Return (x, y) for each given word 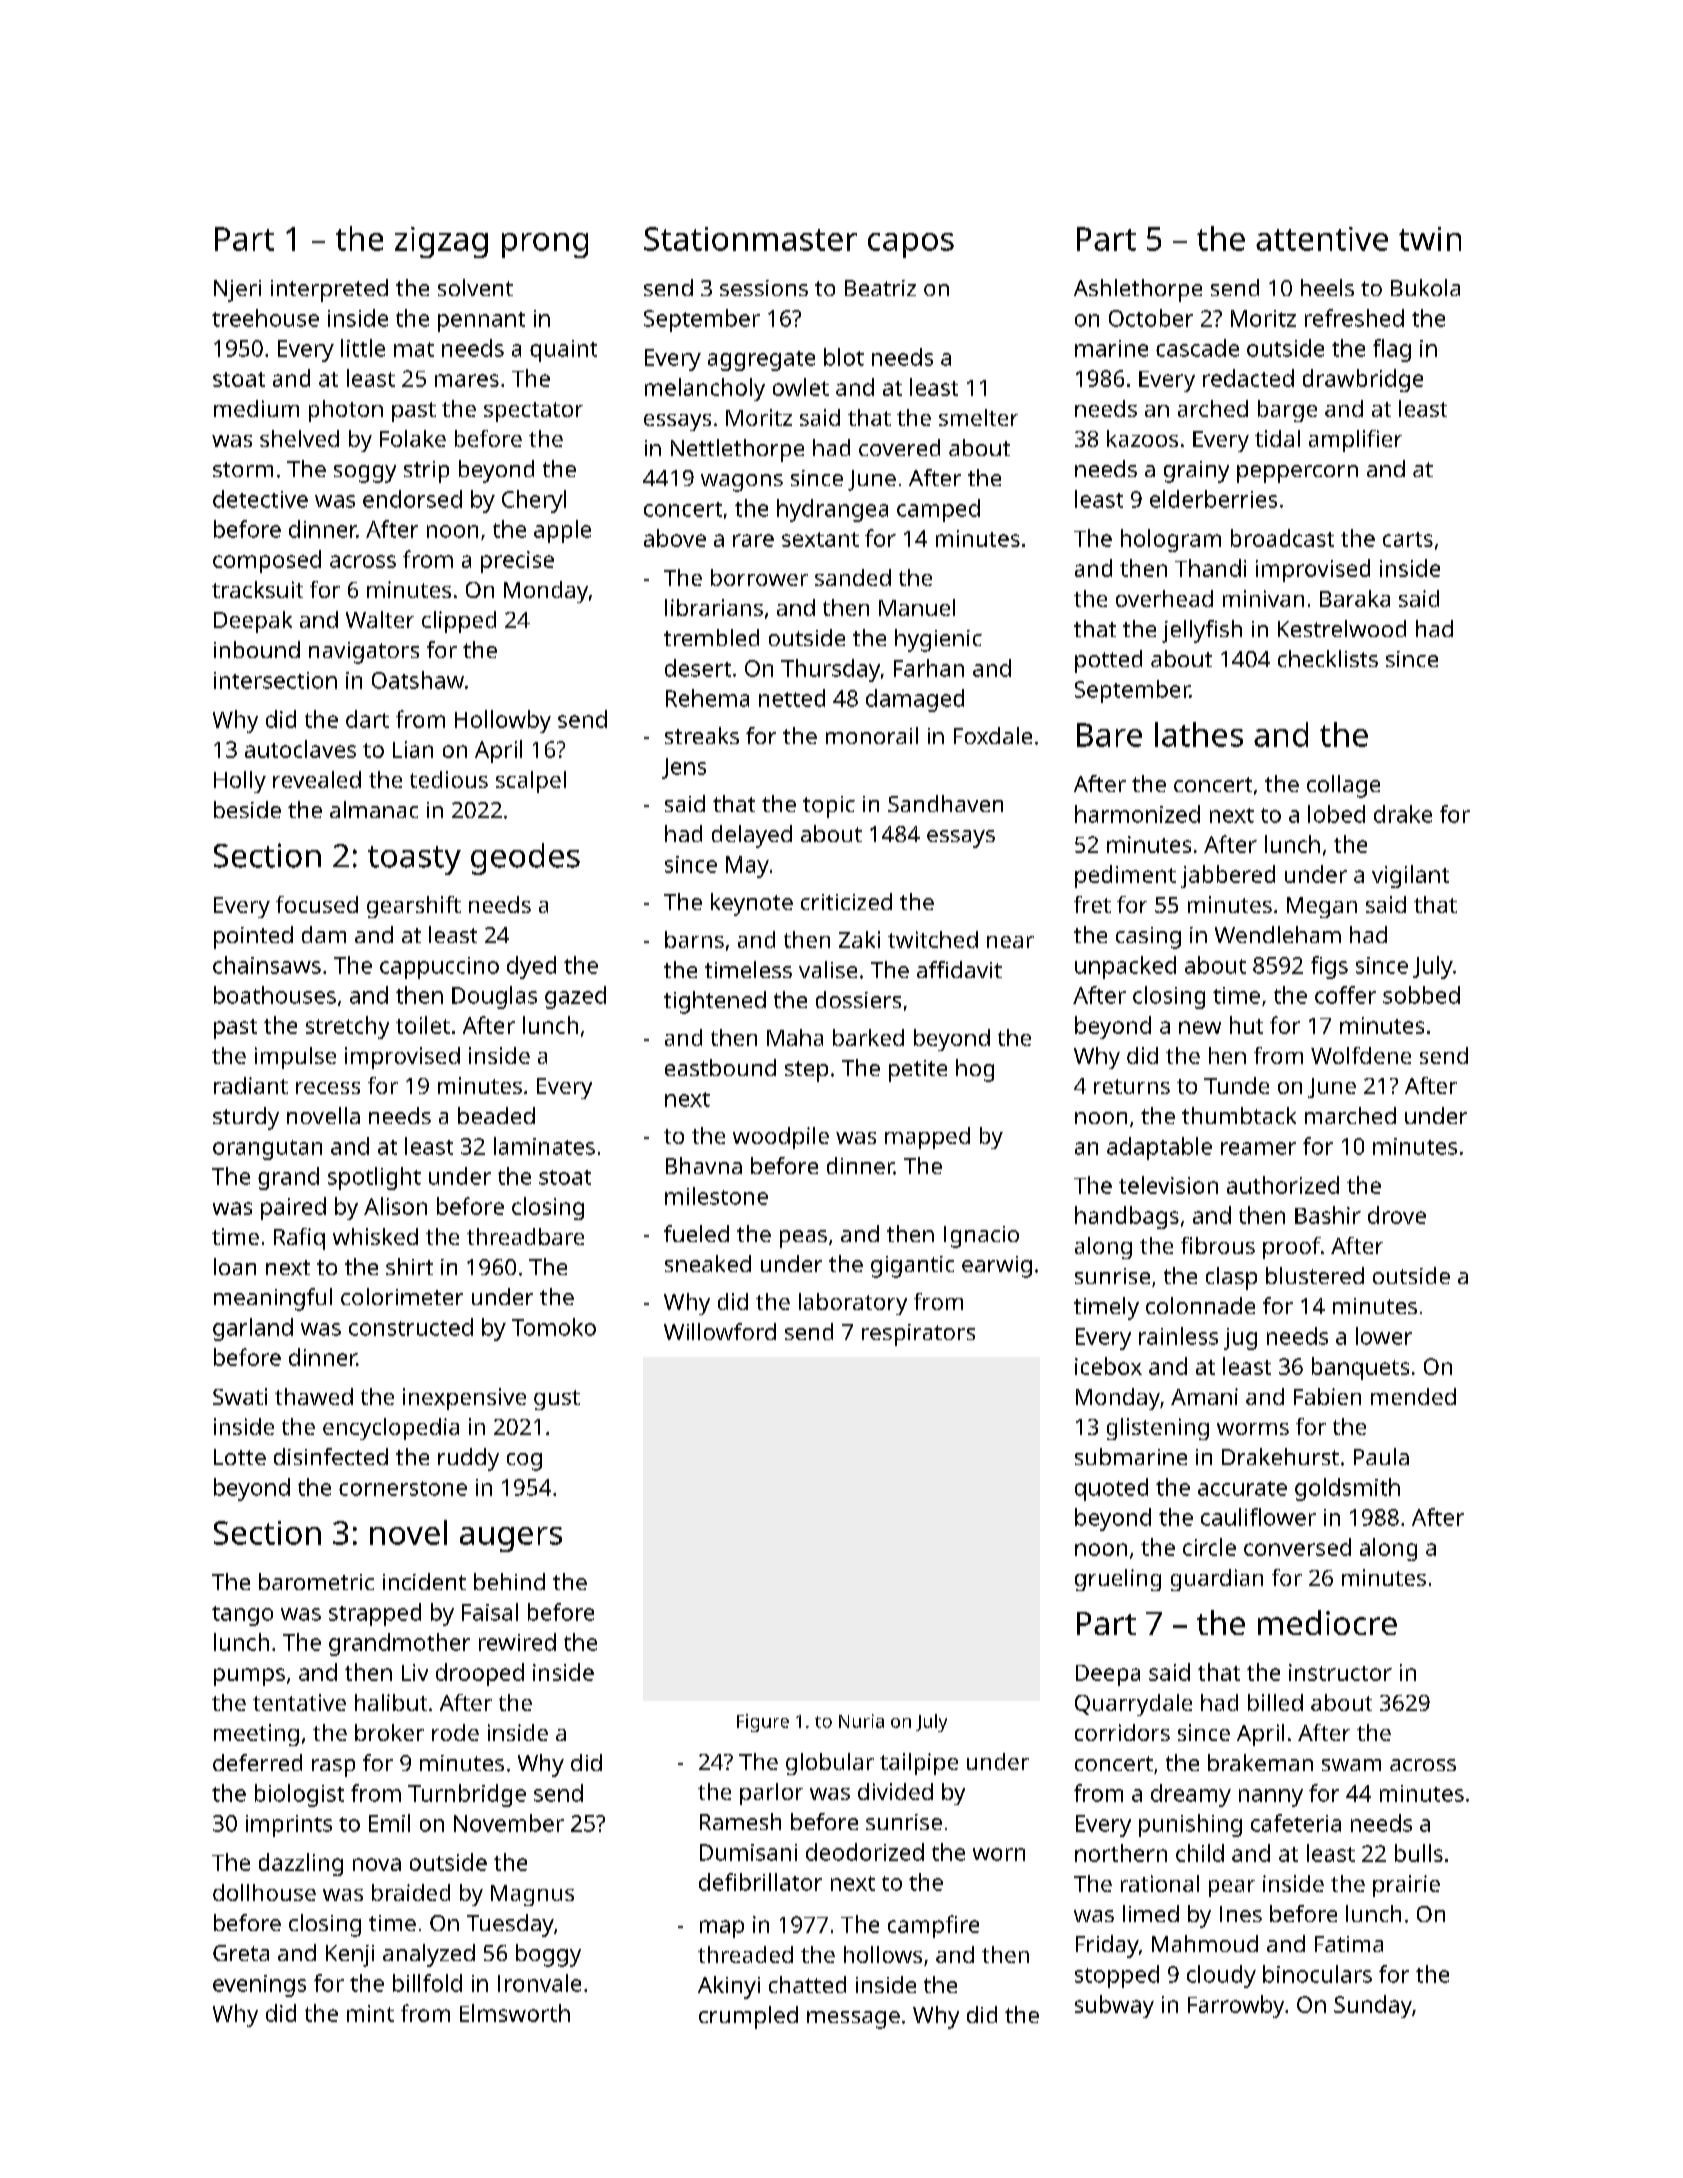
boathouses (275, 995)
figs (1329, 967)
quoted (1111, 1489)
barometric (316, 1581)
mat (414, 349)
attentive (1322, 239)
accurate (1242, 1488)
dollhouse (264, 1892)
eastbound (720, 1067)
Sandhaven (945, 803)
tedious (449, 779)
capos (911, 245)
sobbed (1421, 995)
